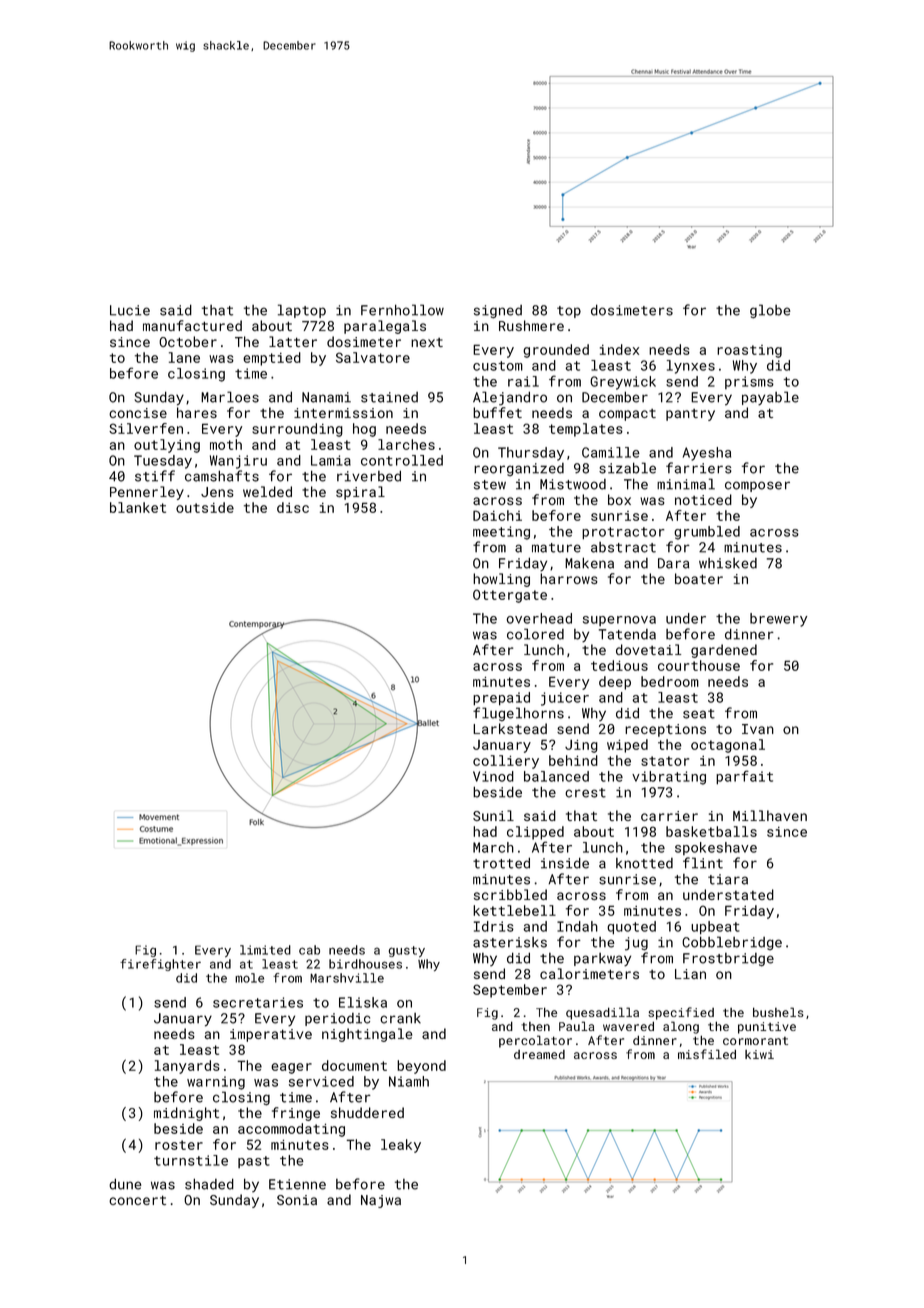 The width and height of the document is (924, 1308). I want to click on nightingale, so click(367, 1035).
